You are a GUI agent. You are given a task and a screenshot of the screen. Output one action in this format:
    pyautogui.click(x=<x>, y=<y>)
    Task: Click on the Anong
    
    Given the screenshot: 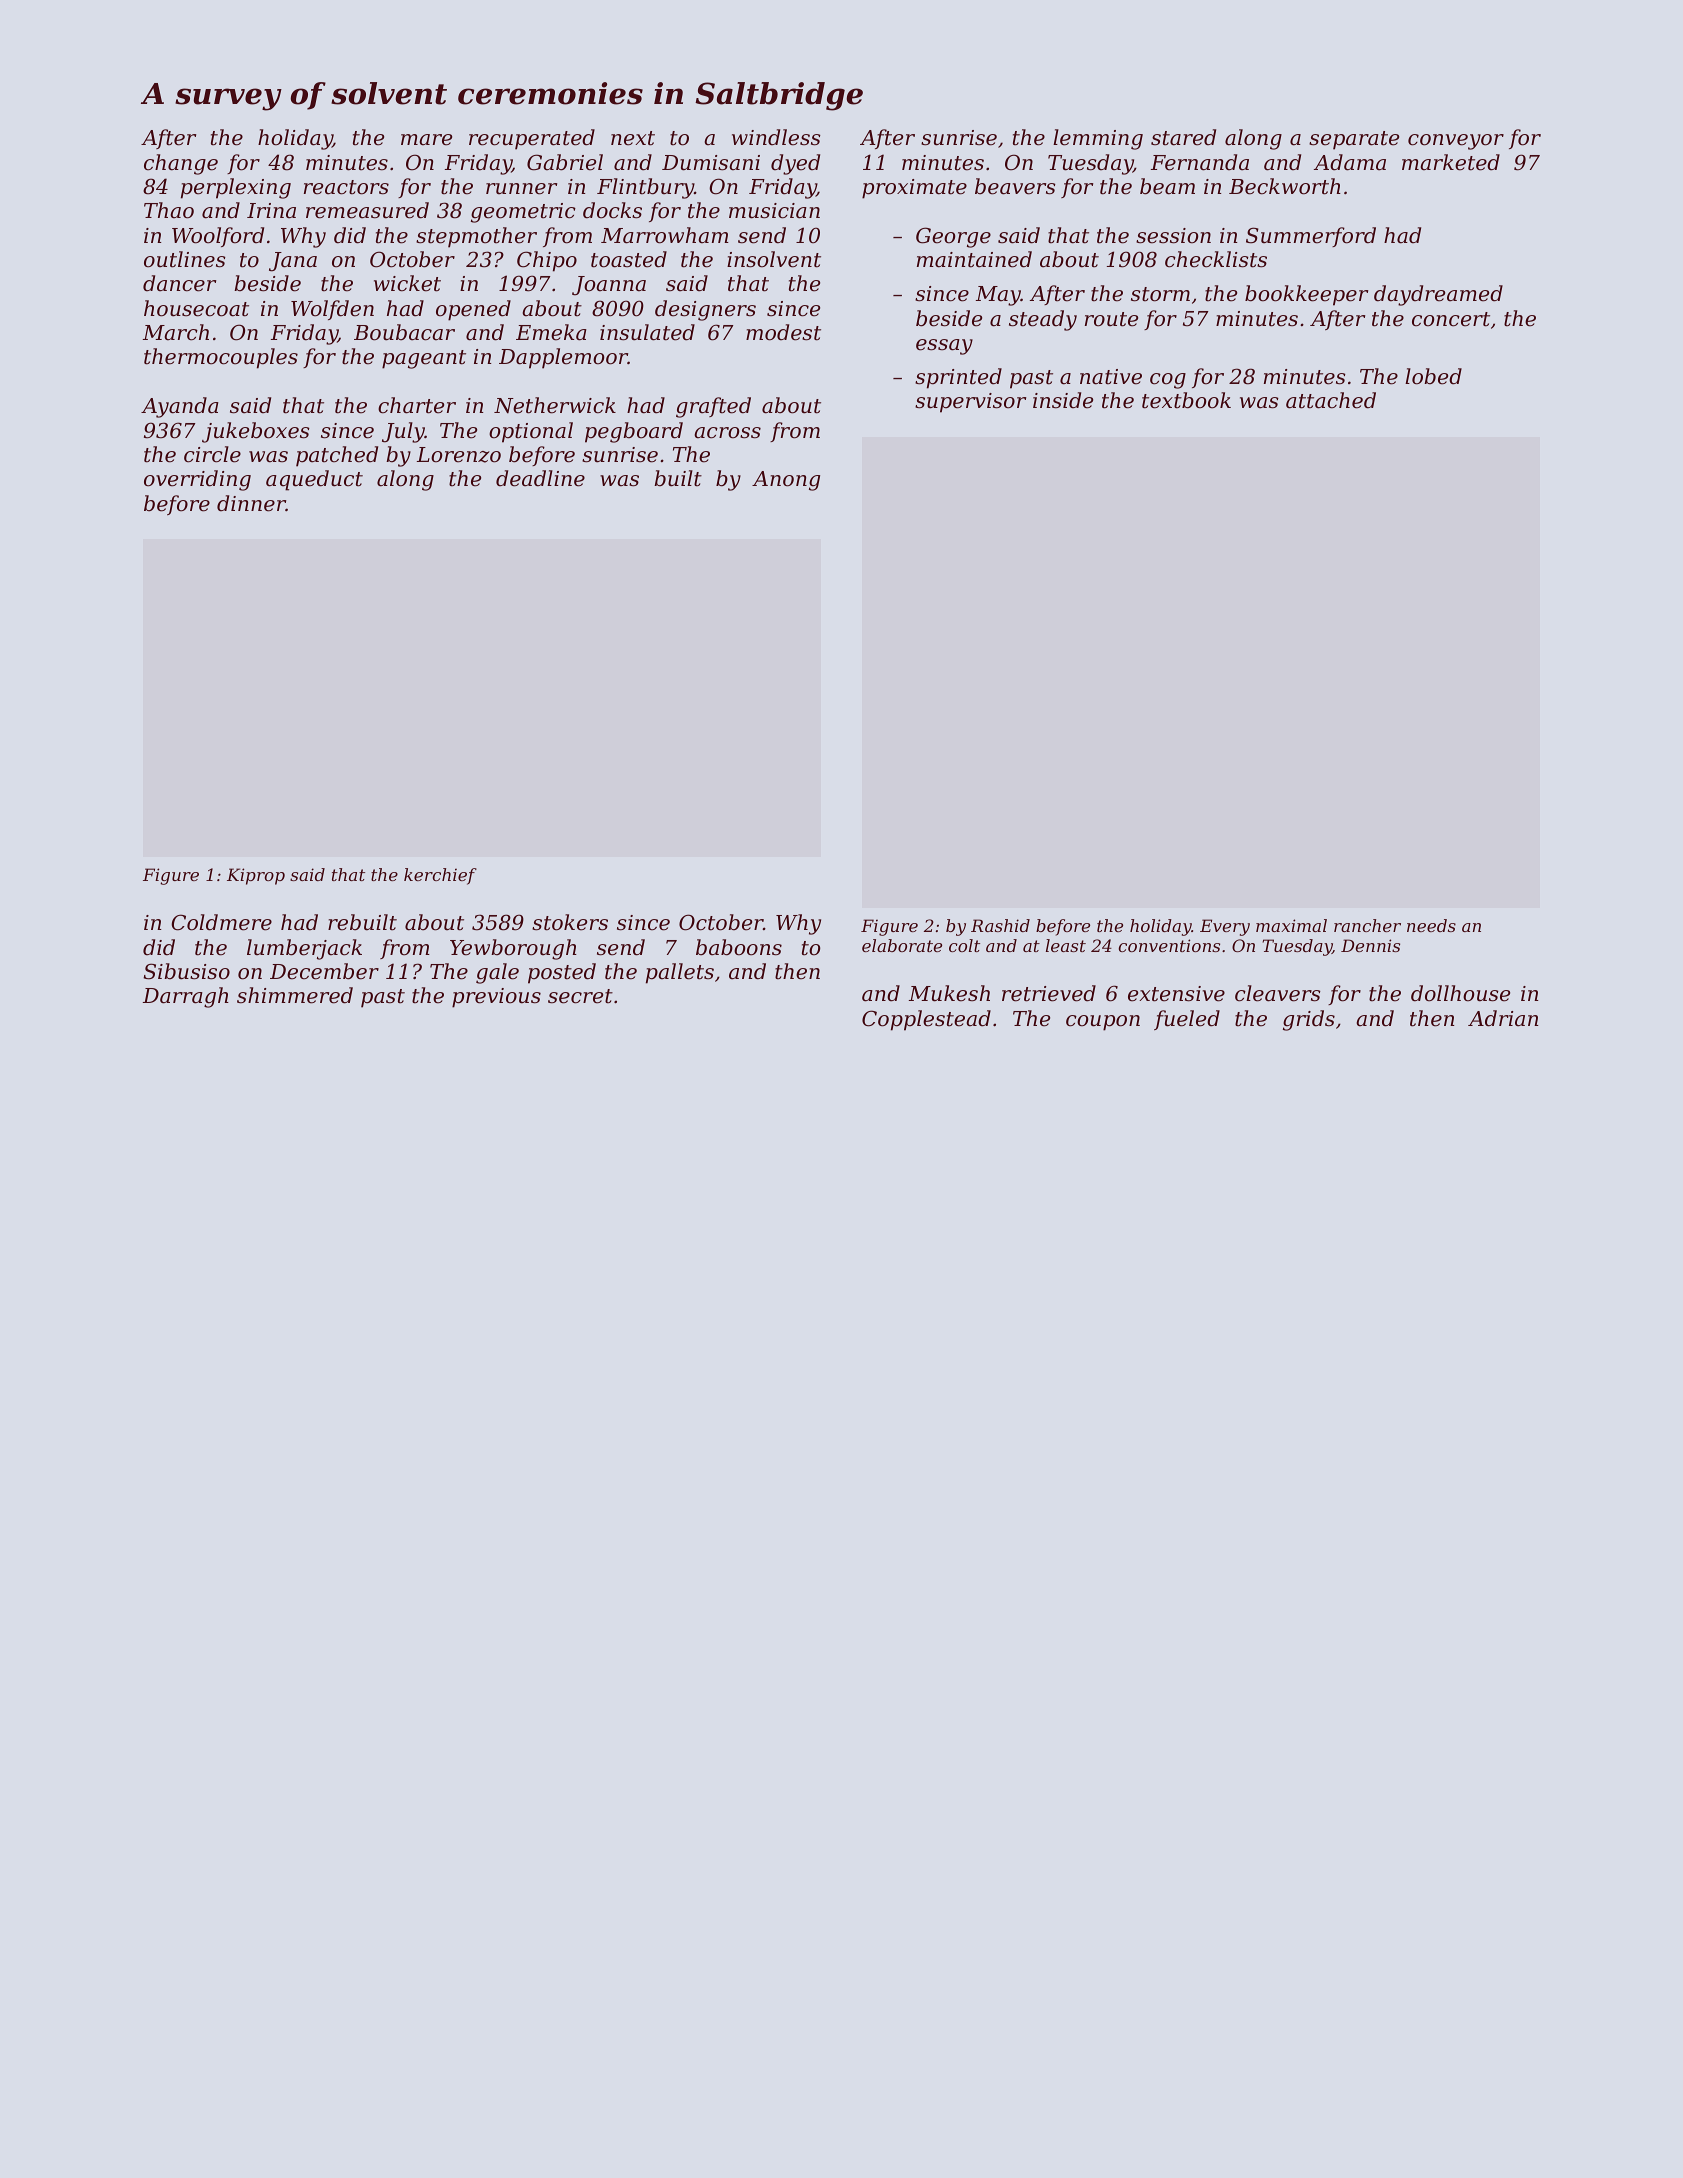 What is the action you would take?
    pyautogui.click(x=786, y=481)
